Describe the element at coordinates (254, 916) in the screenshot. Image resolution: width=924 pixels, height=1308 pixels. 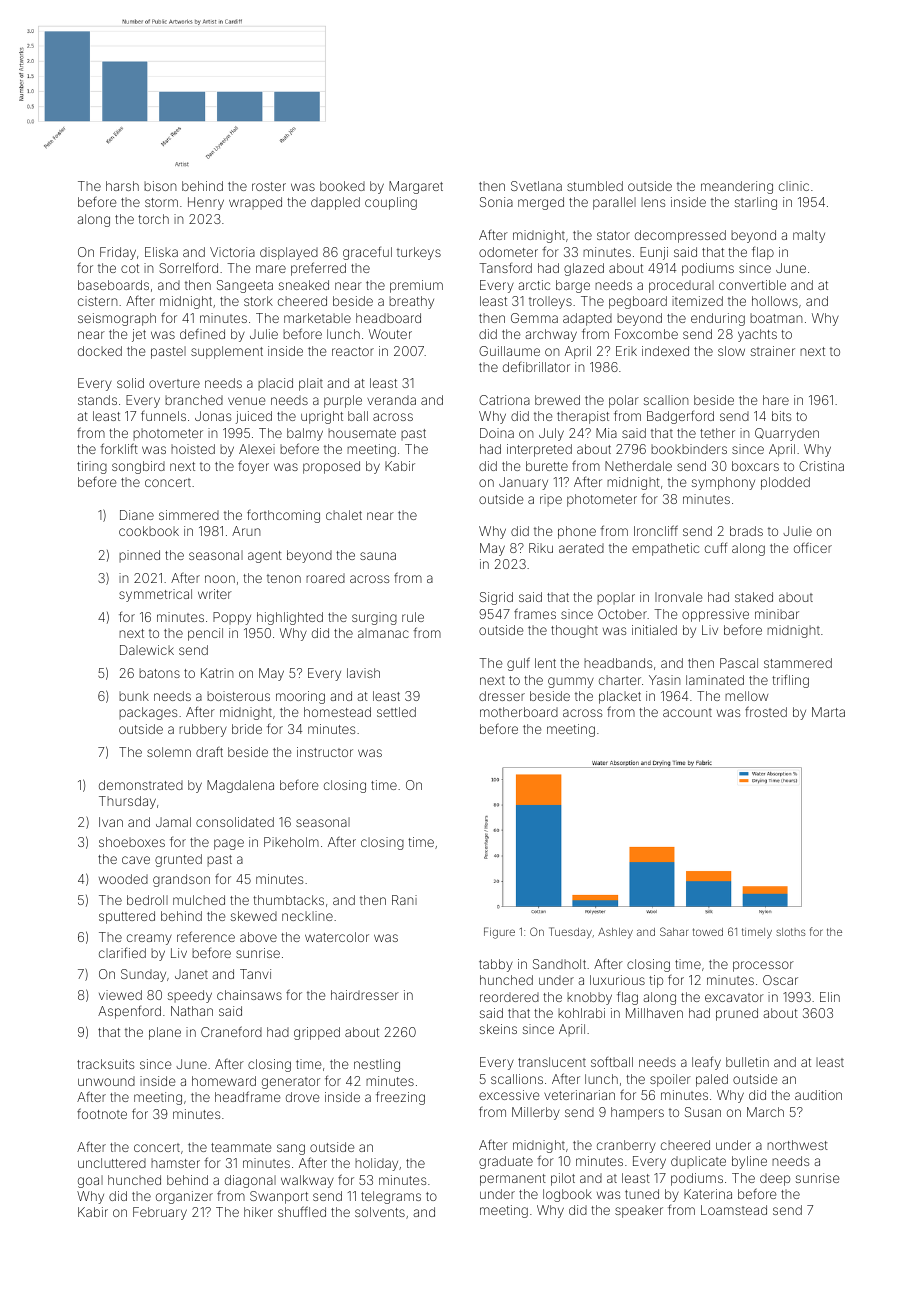
I see `skewed` at that location.
